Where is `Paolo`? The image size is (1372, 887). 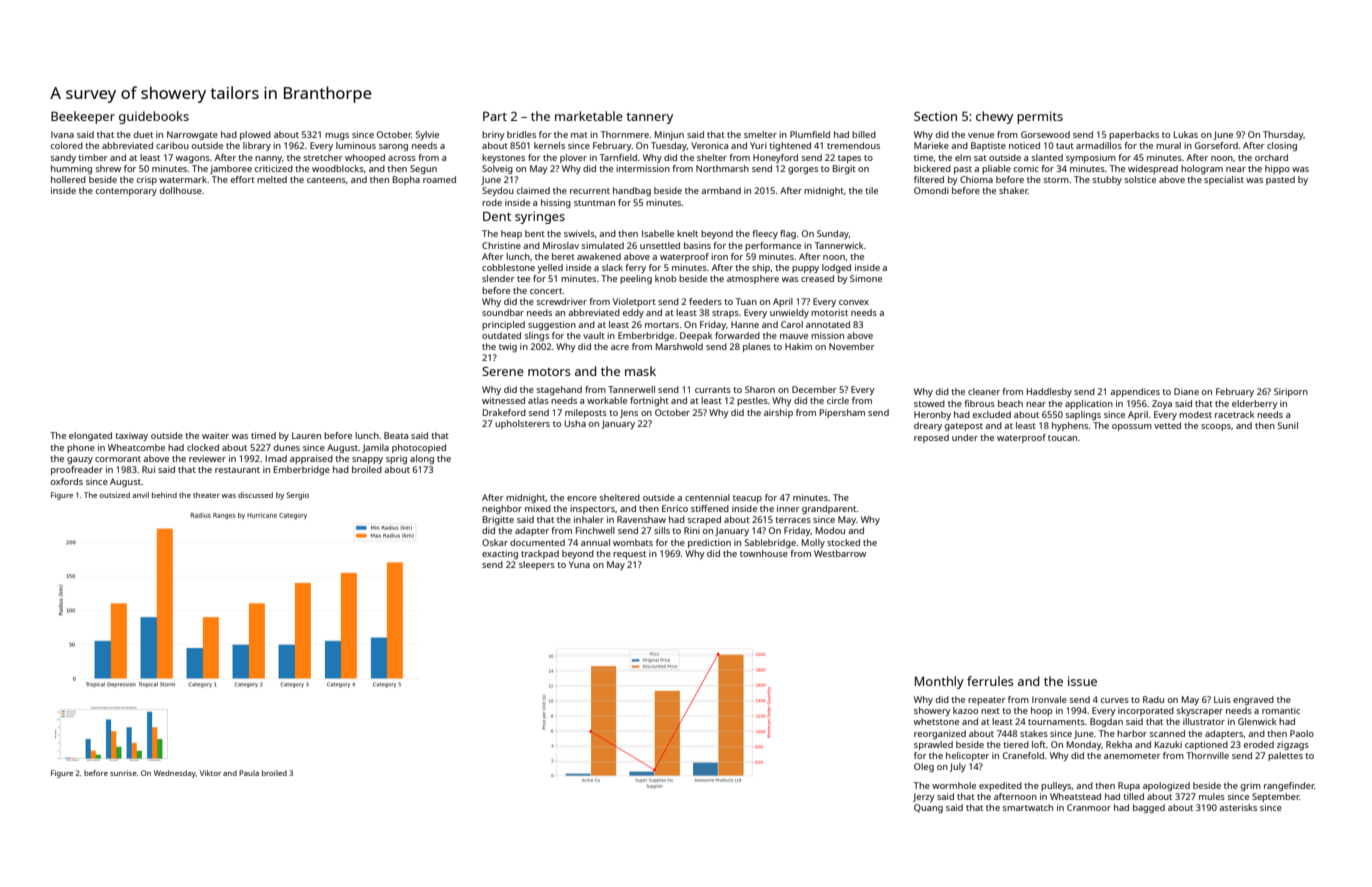 Paolo is located at coordinates (1302, 733).
